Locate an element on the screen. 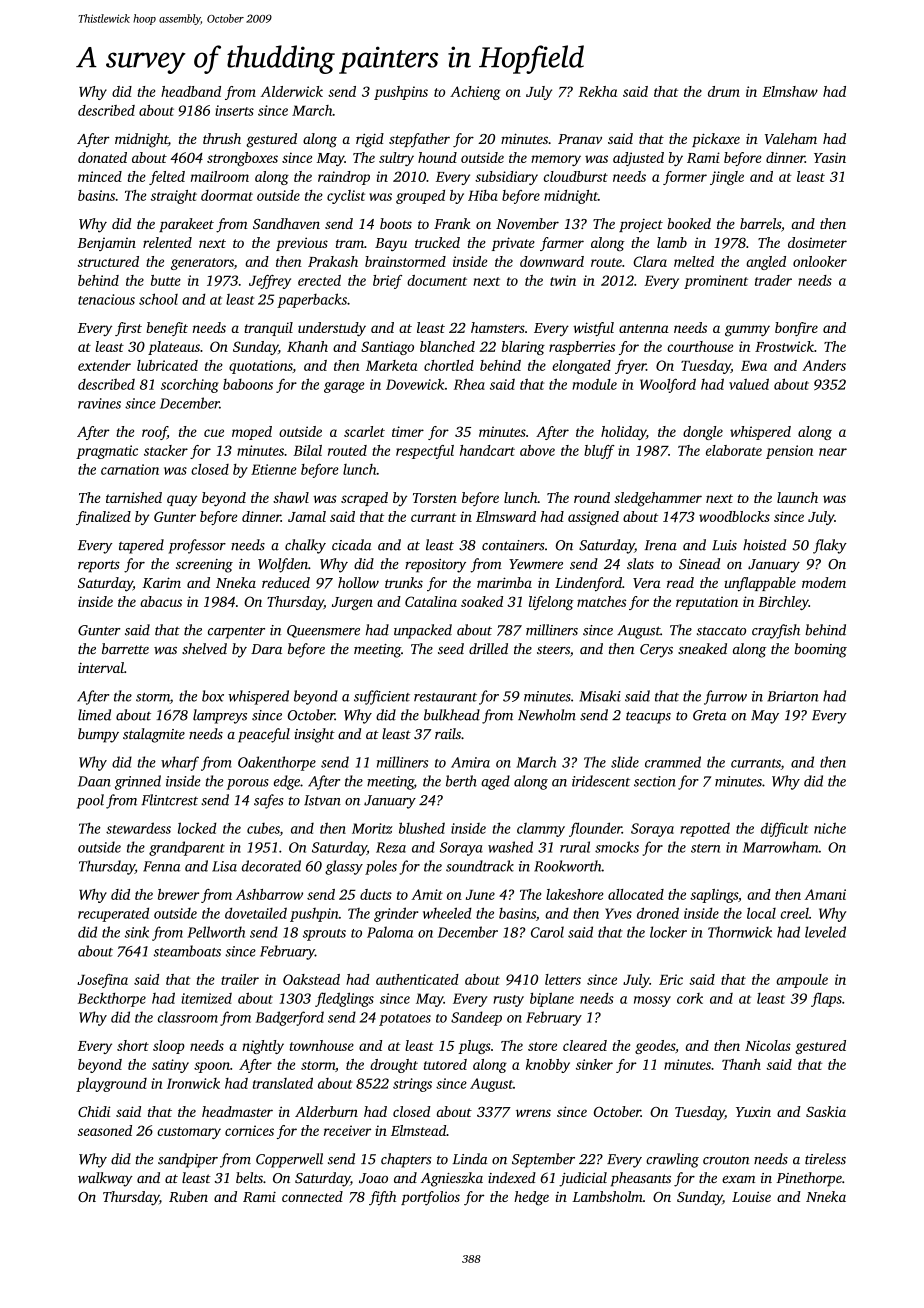 The image size is (924, 1308). booming is located at coordinates (821, 650).
